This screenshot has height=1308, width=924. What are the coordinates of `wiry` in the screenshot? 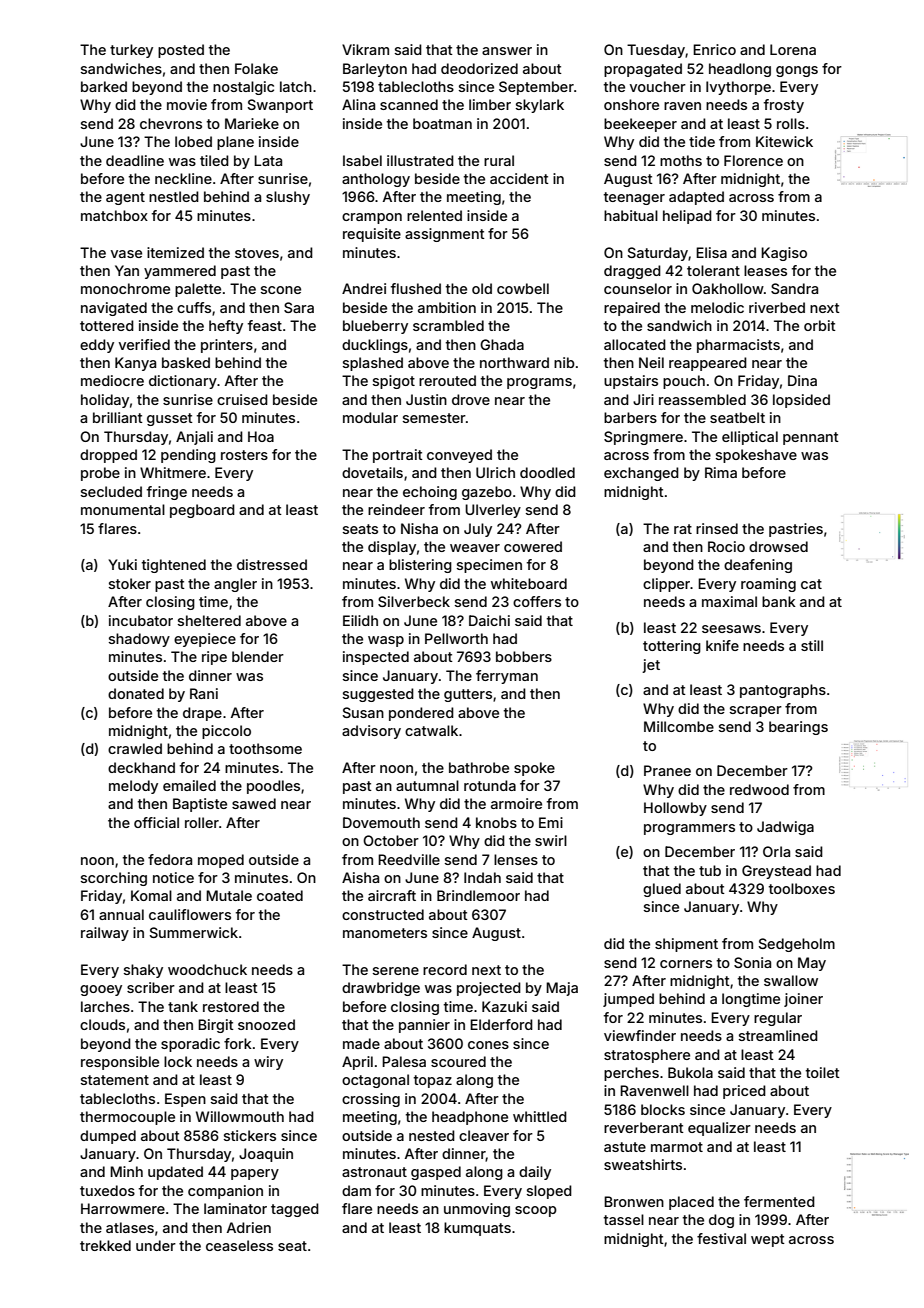 It's located at (268, 1063).
